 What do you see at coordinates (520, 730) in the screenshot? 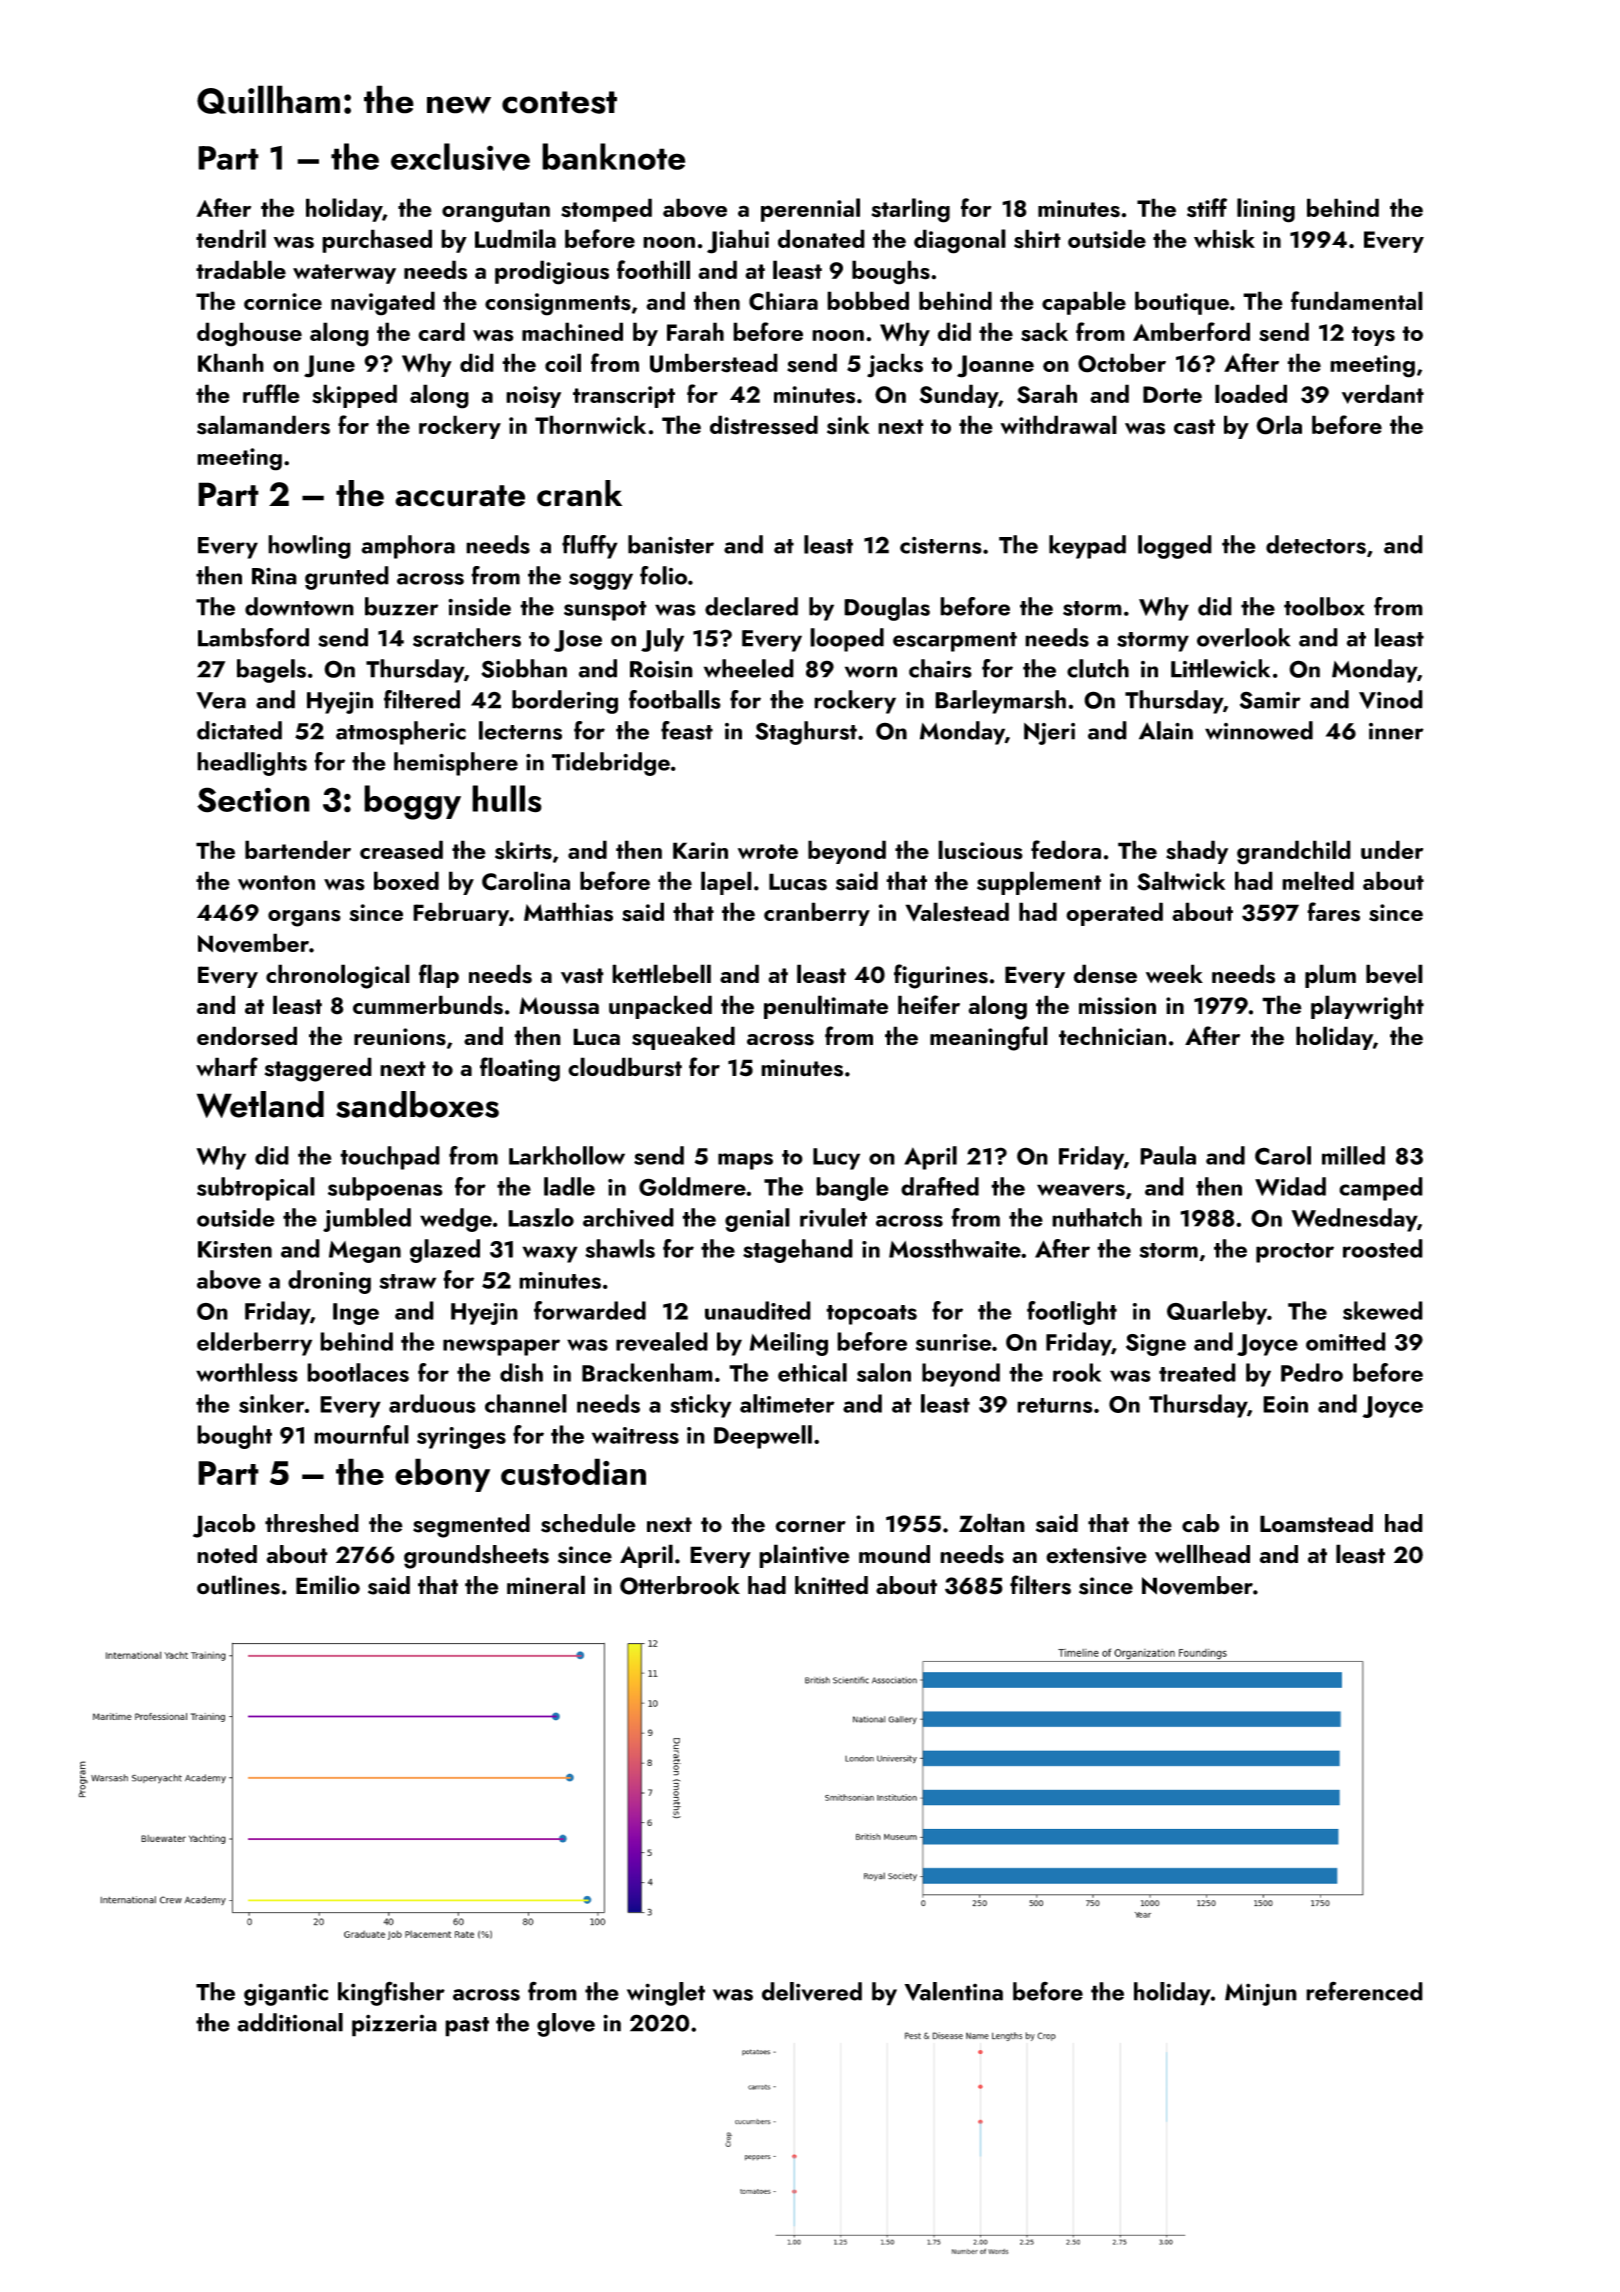
I see `lecterns` at bounding box center [520, 730].
